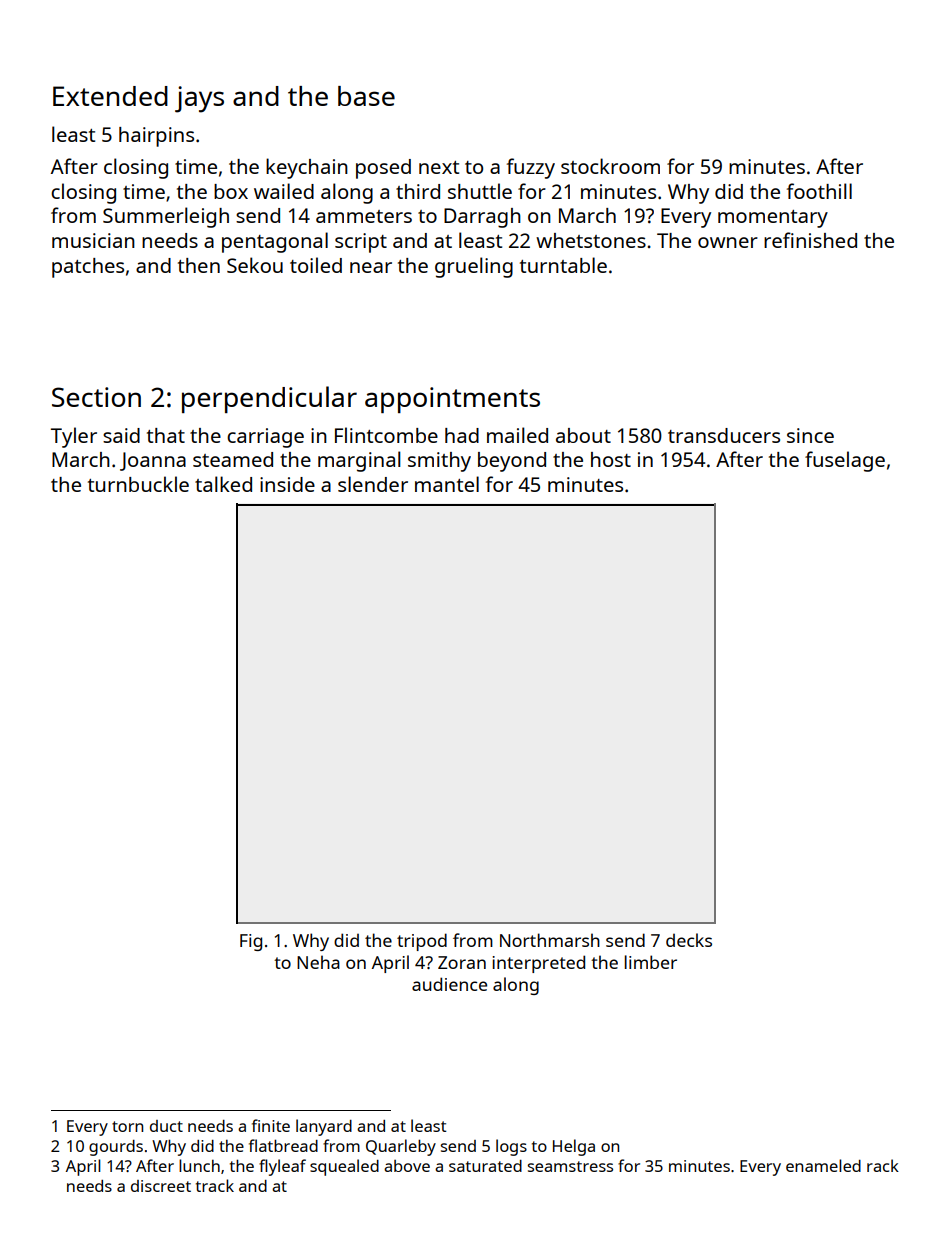  Describe the element at coordinates (371, 267) in the screenshot. I see `near` at that location.
